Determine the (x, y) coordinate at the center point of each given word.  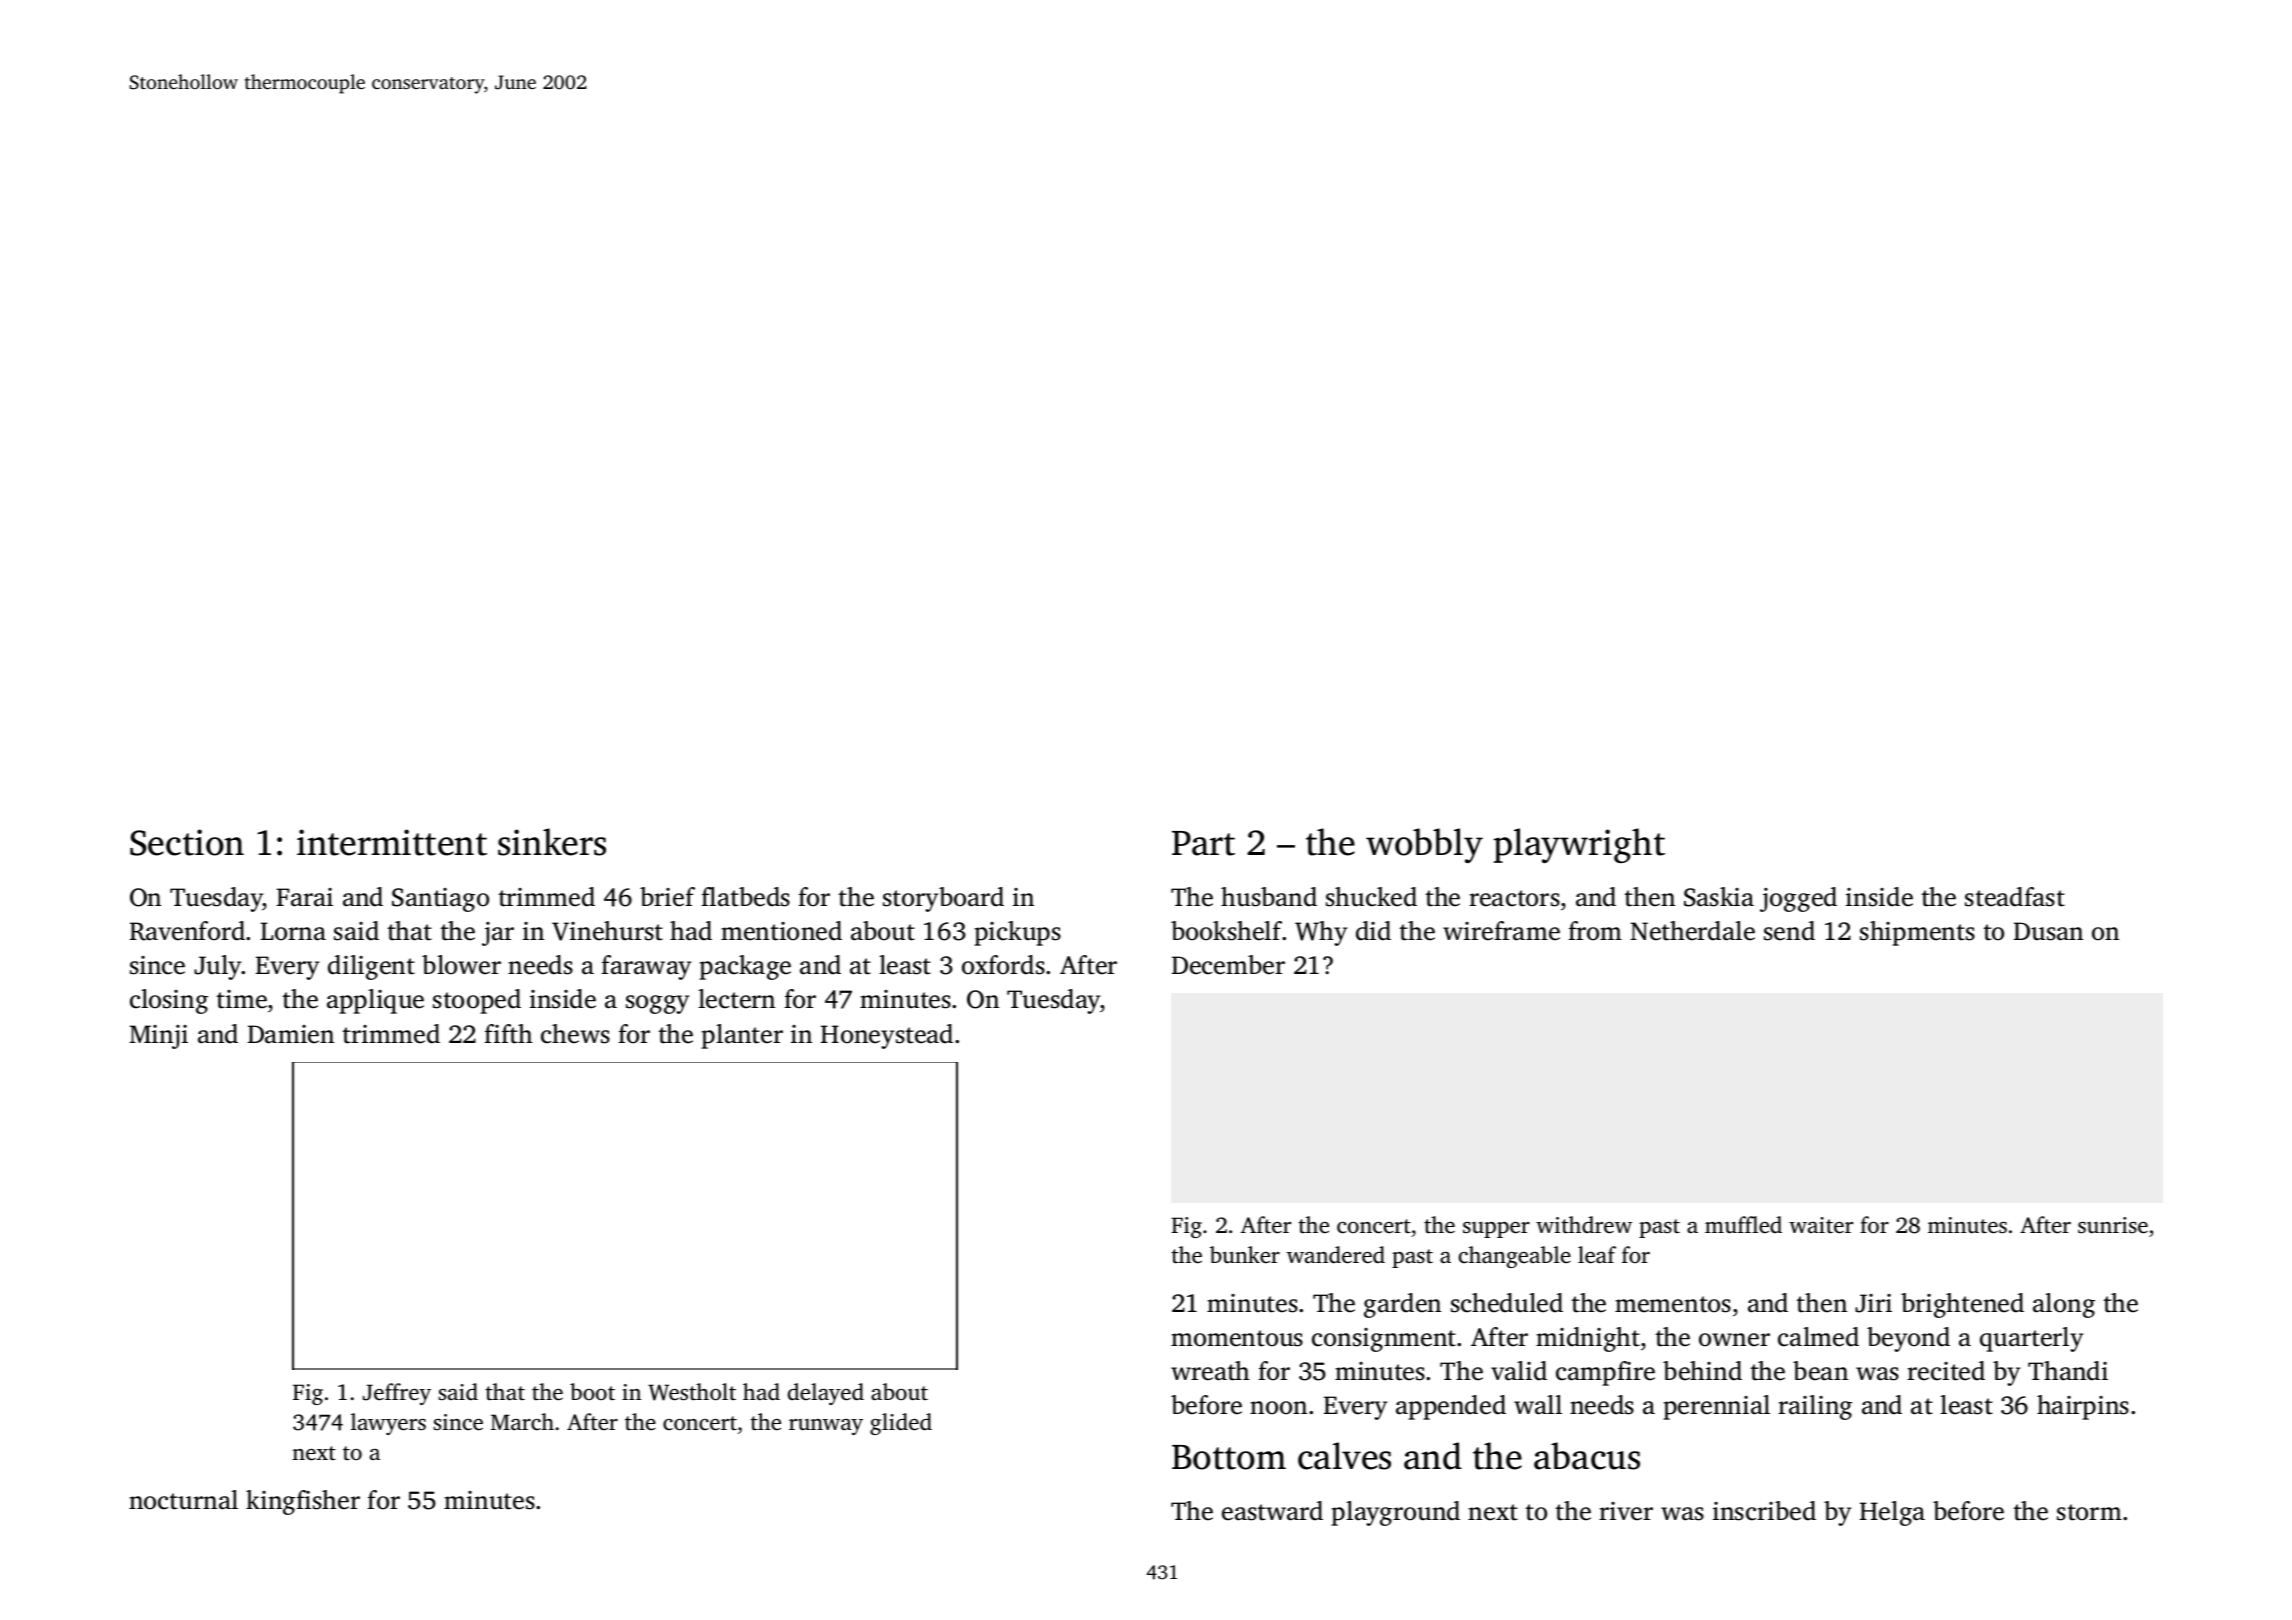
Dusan (2048, 931)
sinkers (552, 842)
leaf (1597, 1255)
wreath (1210, 1371)
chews (575, 1034)
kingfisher (303, 1502)
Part (1203, 843)
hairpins (2083, 1407)
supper (1496, 1230)
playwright (1579, 845)
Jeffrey (397, 1394)
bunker (1245, 1254)
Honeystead (887, 1036)
